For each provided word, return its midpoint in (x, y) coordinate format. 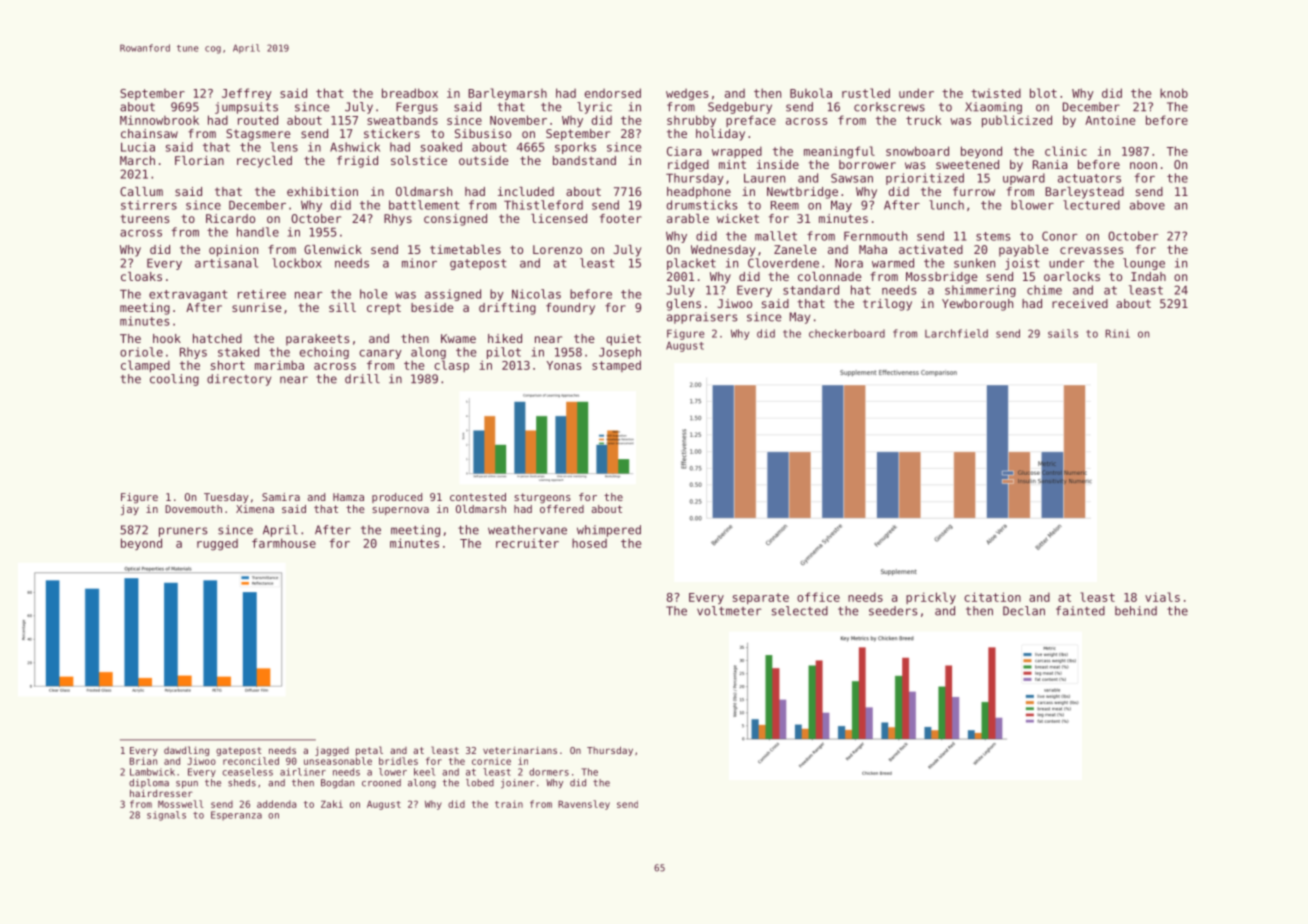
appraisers (702, 318)
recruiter (527, 543)
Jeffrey (247, 94)
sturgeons (542, 498)
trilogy (887, 305)
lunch (946, 205)
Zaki (332, 804)
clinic (1066, 151)
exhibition (322, 191)
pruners (183, 532)
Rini (1117, 333)
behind (1136, 611)
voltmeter (729, 611)
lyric (594, 108)
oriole (141, 352)
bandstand (584, 160)
